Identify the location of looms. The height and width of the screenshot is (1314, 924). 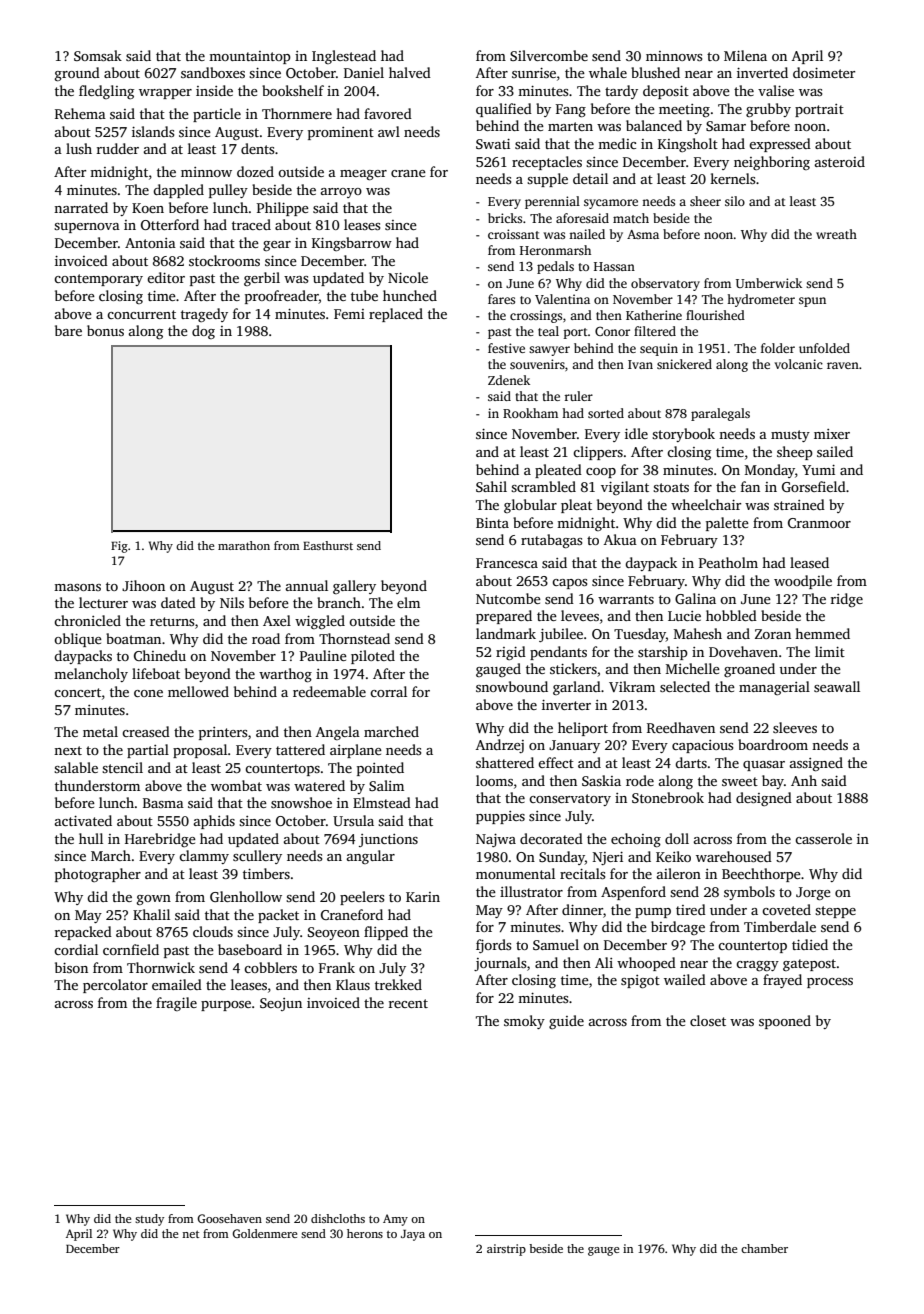
(494, 780).
